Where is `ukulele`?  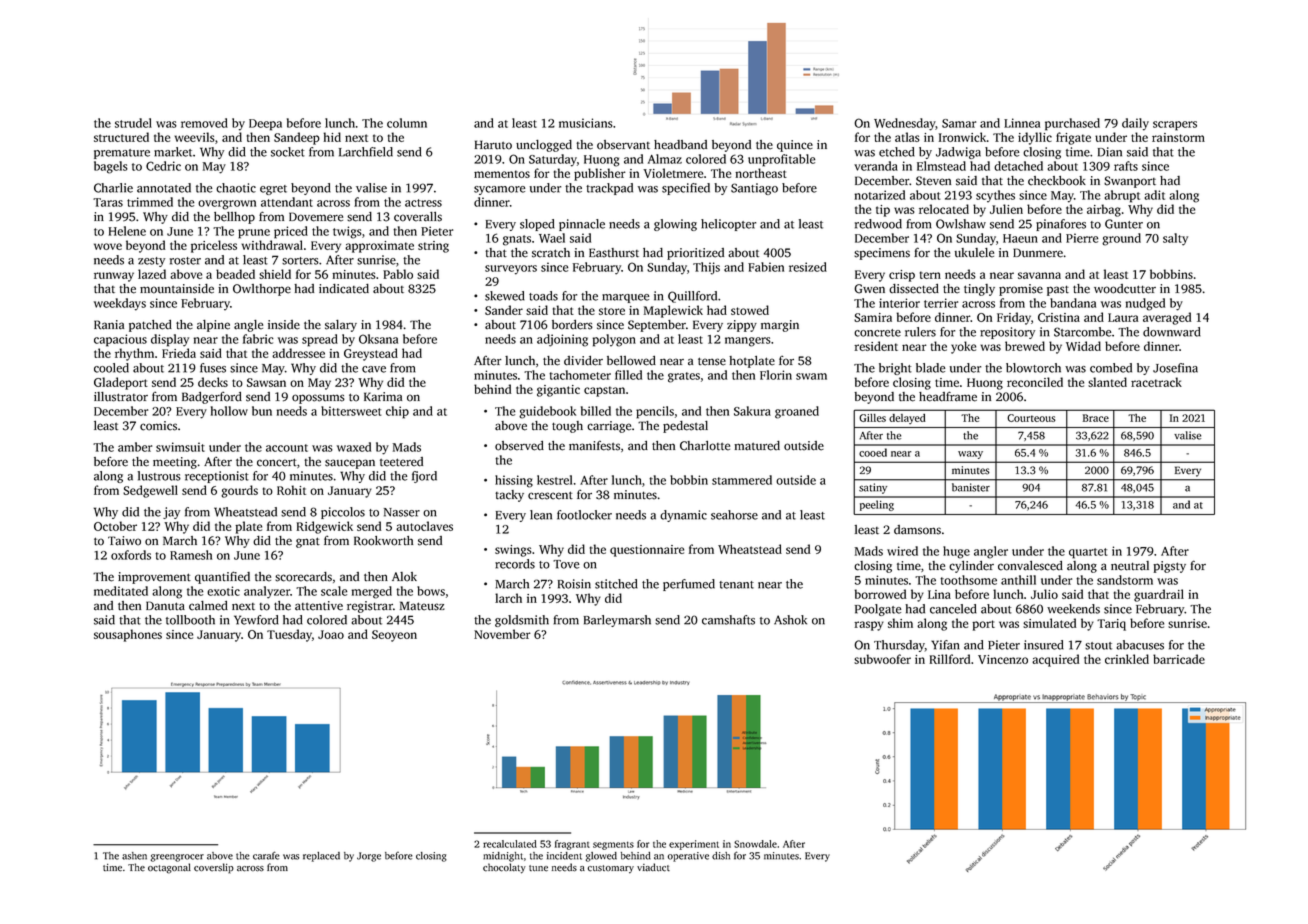 ukulele is located at coordinates (974, 253).
